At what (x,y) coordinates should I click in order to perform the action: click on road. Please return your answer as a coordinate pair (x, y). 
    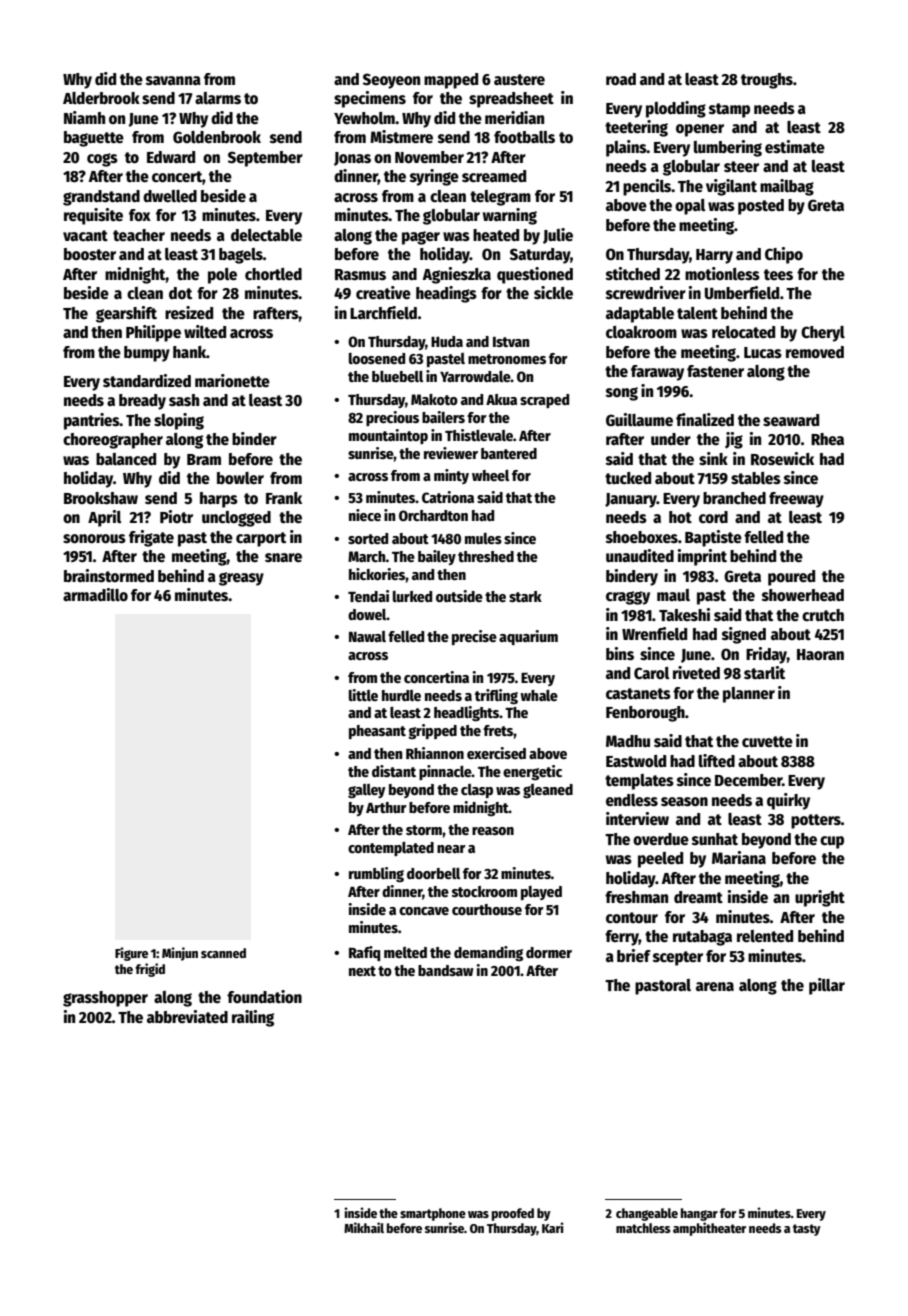
    Looking at the image, I should click on (621, 79).
